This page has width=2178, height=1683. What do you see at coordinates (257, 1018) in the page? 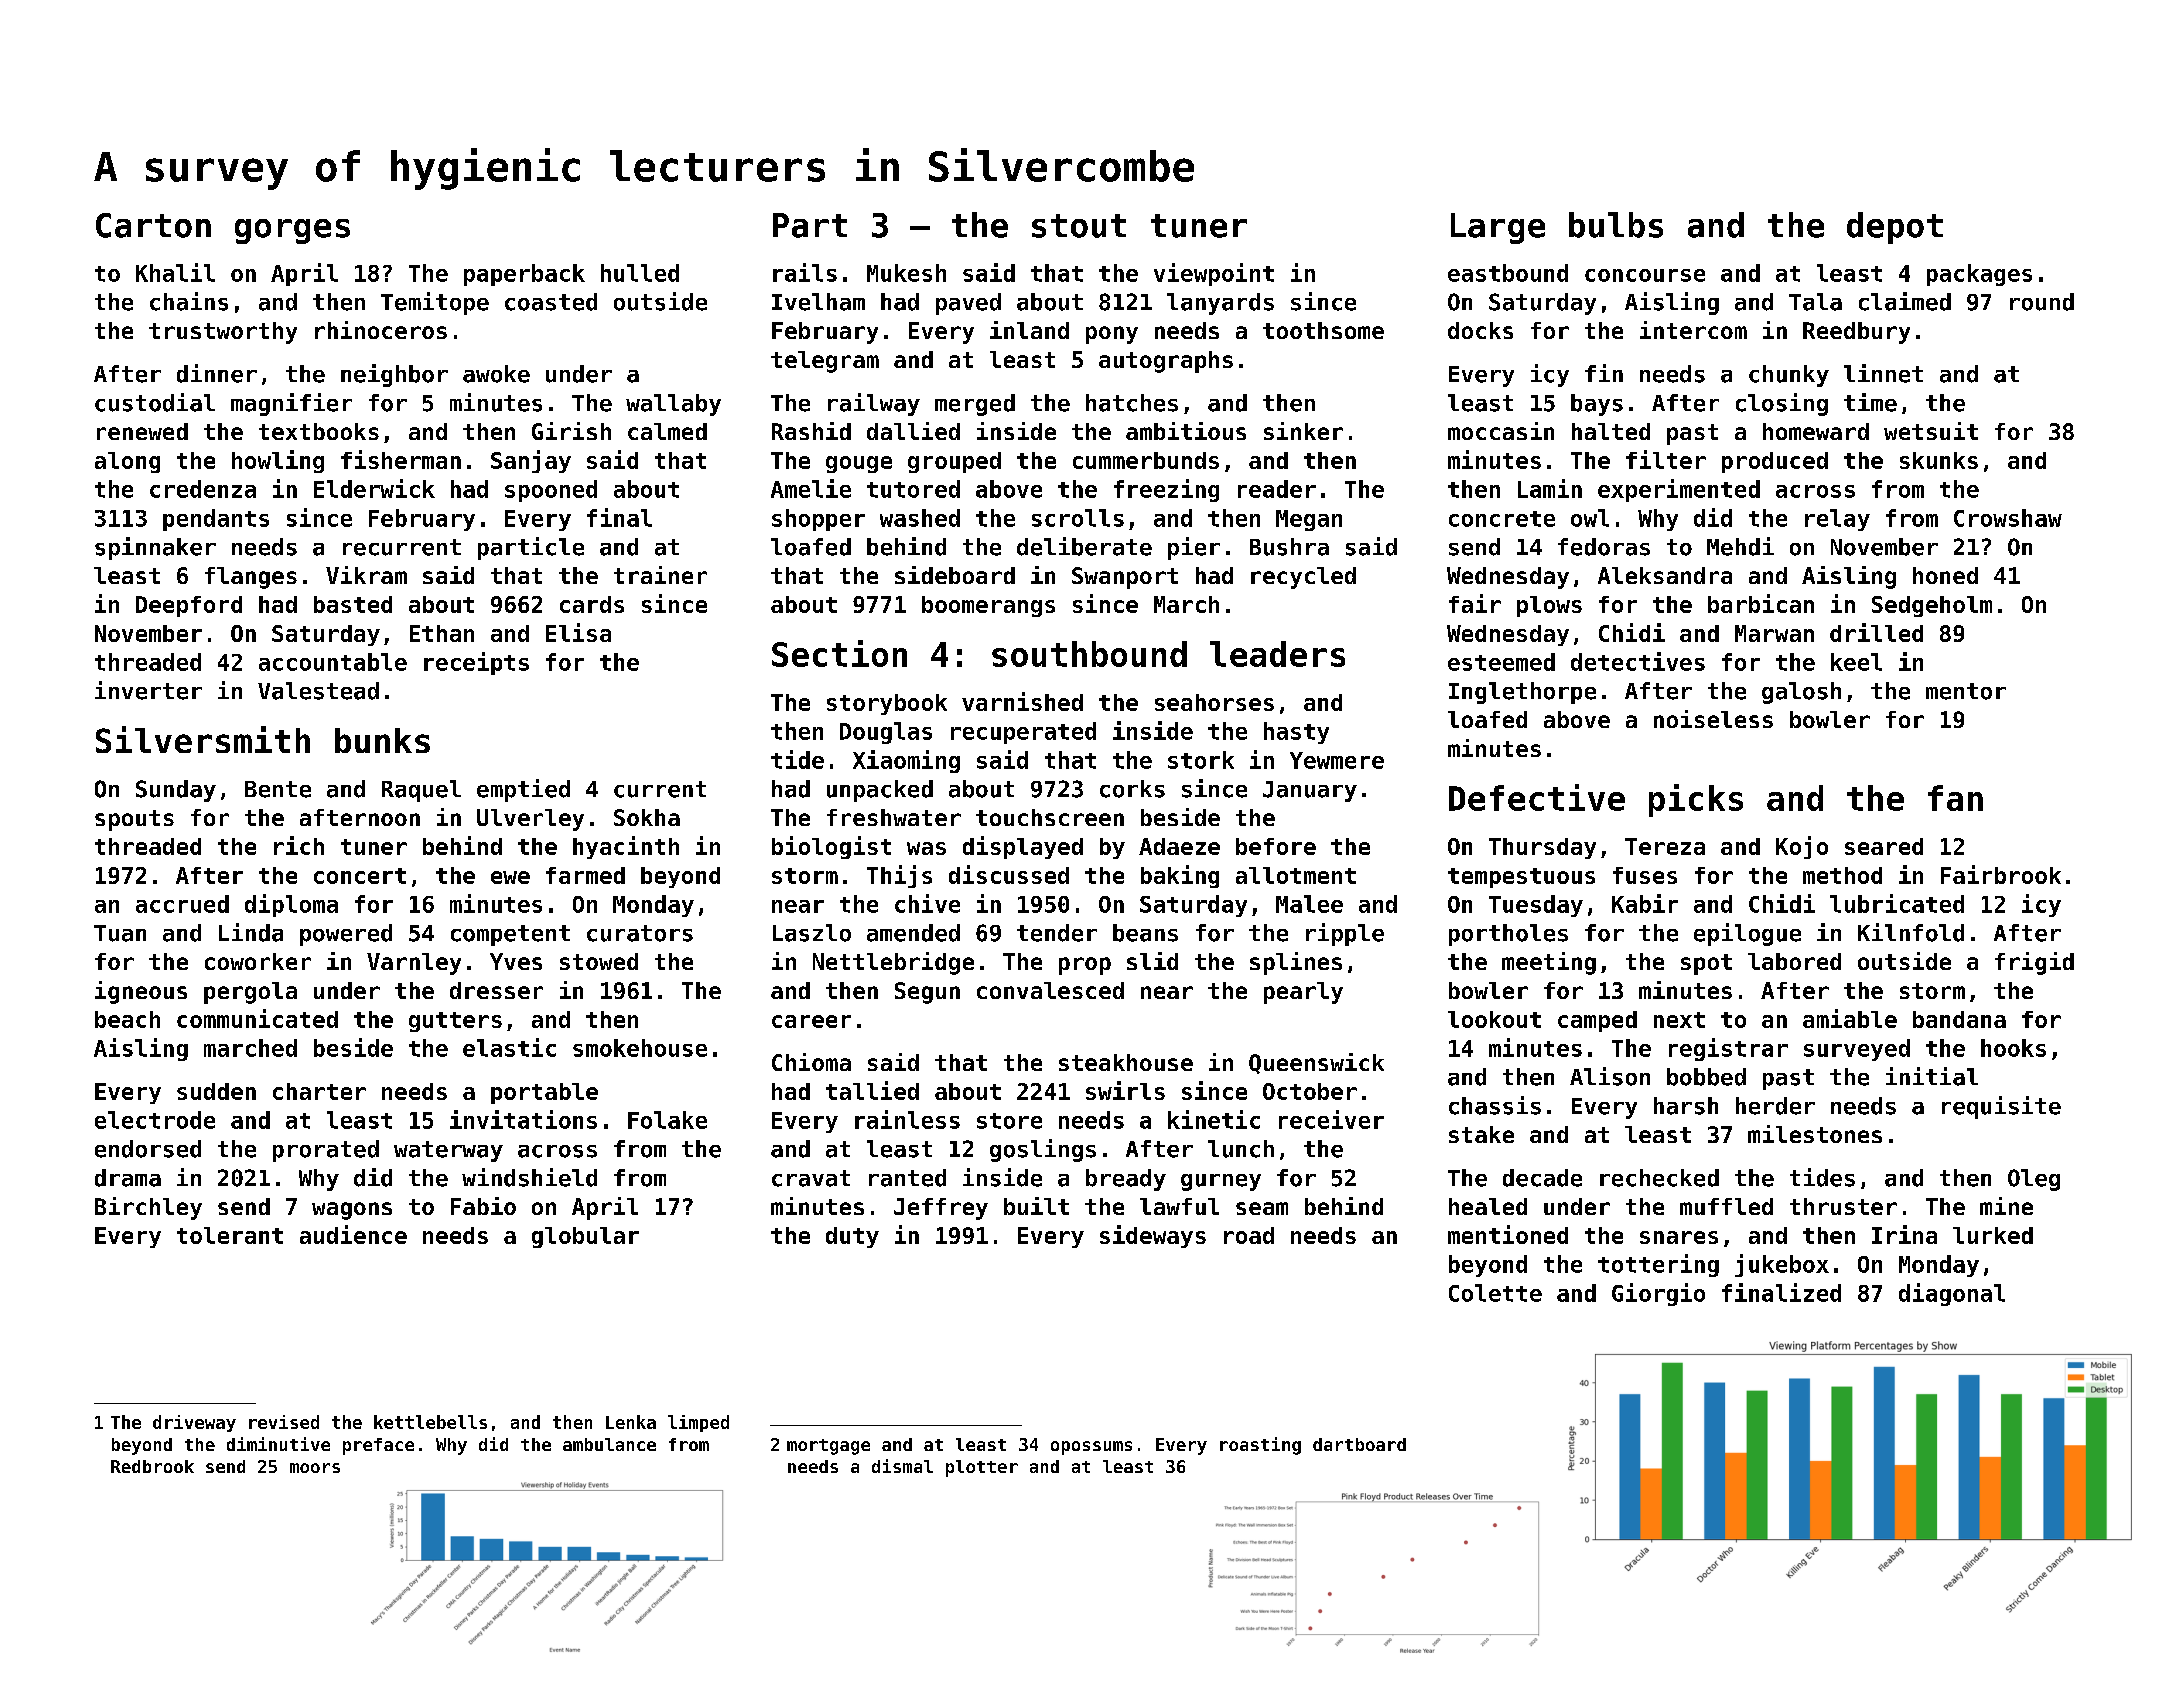
I see `communicated` at bounding box center [257, 1018].
